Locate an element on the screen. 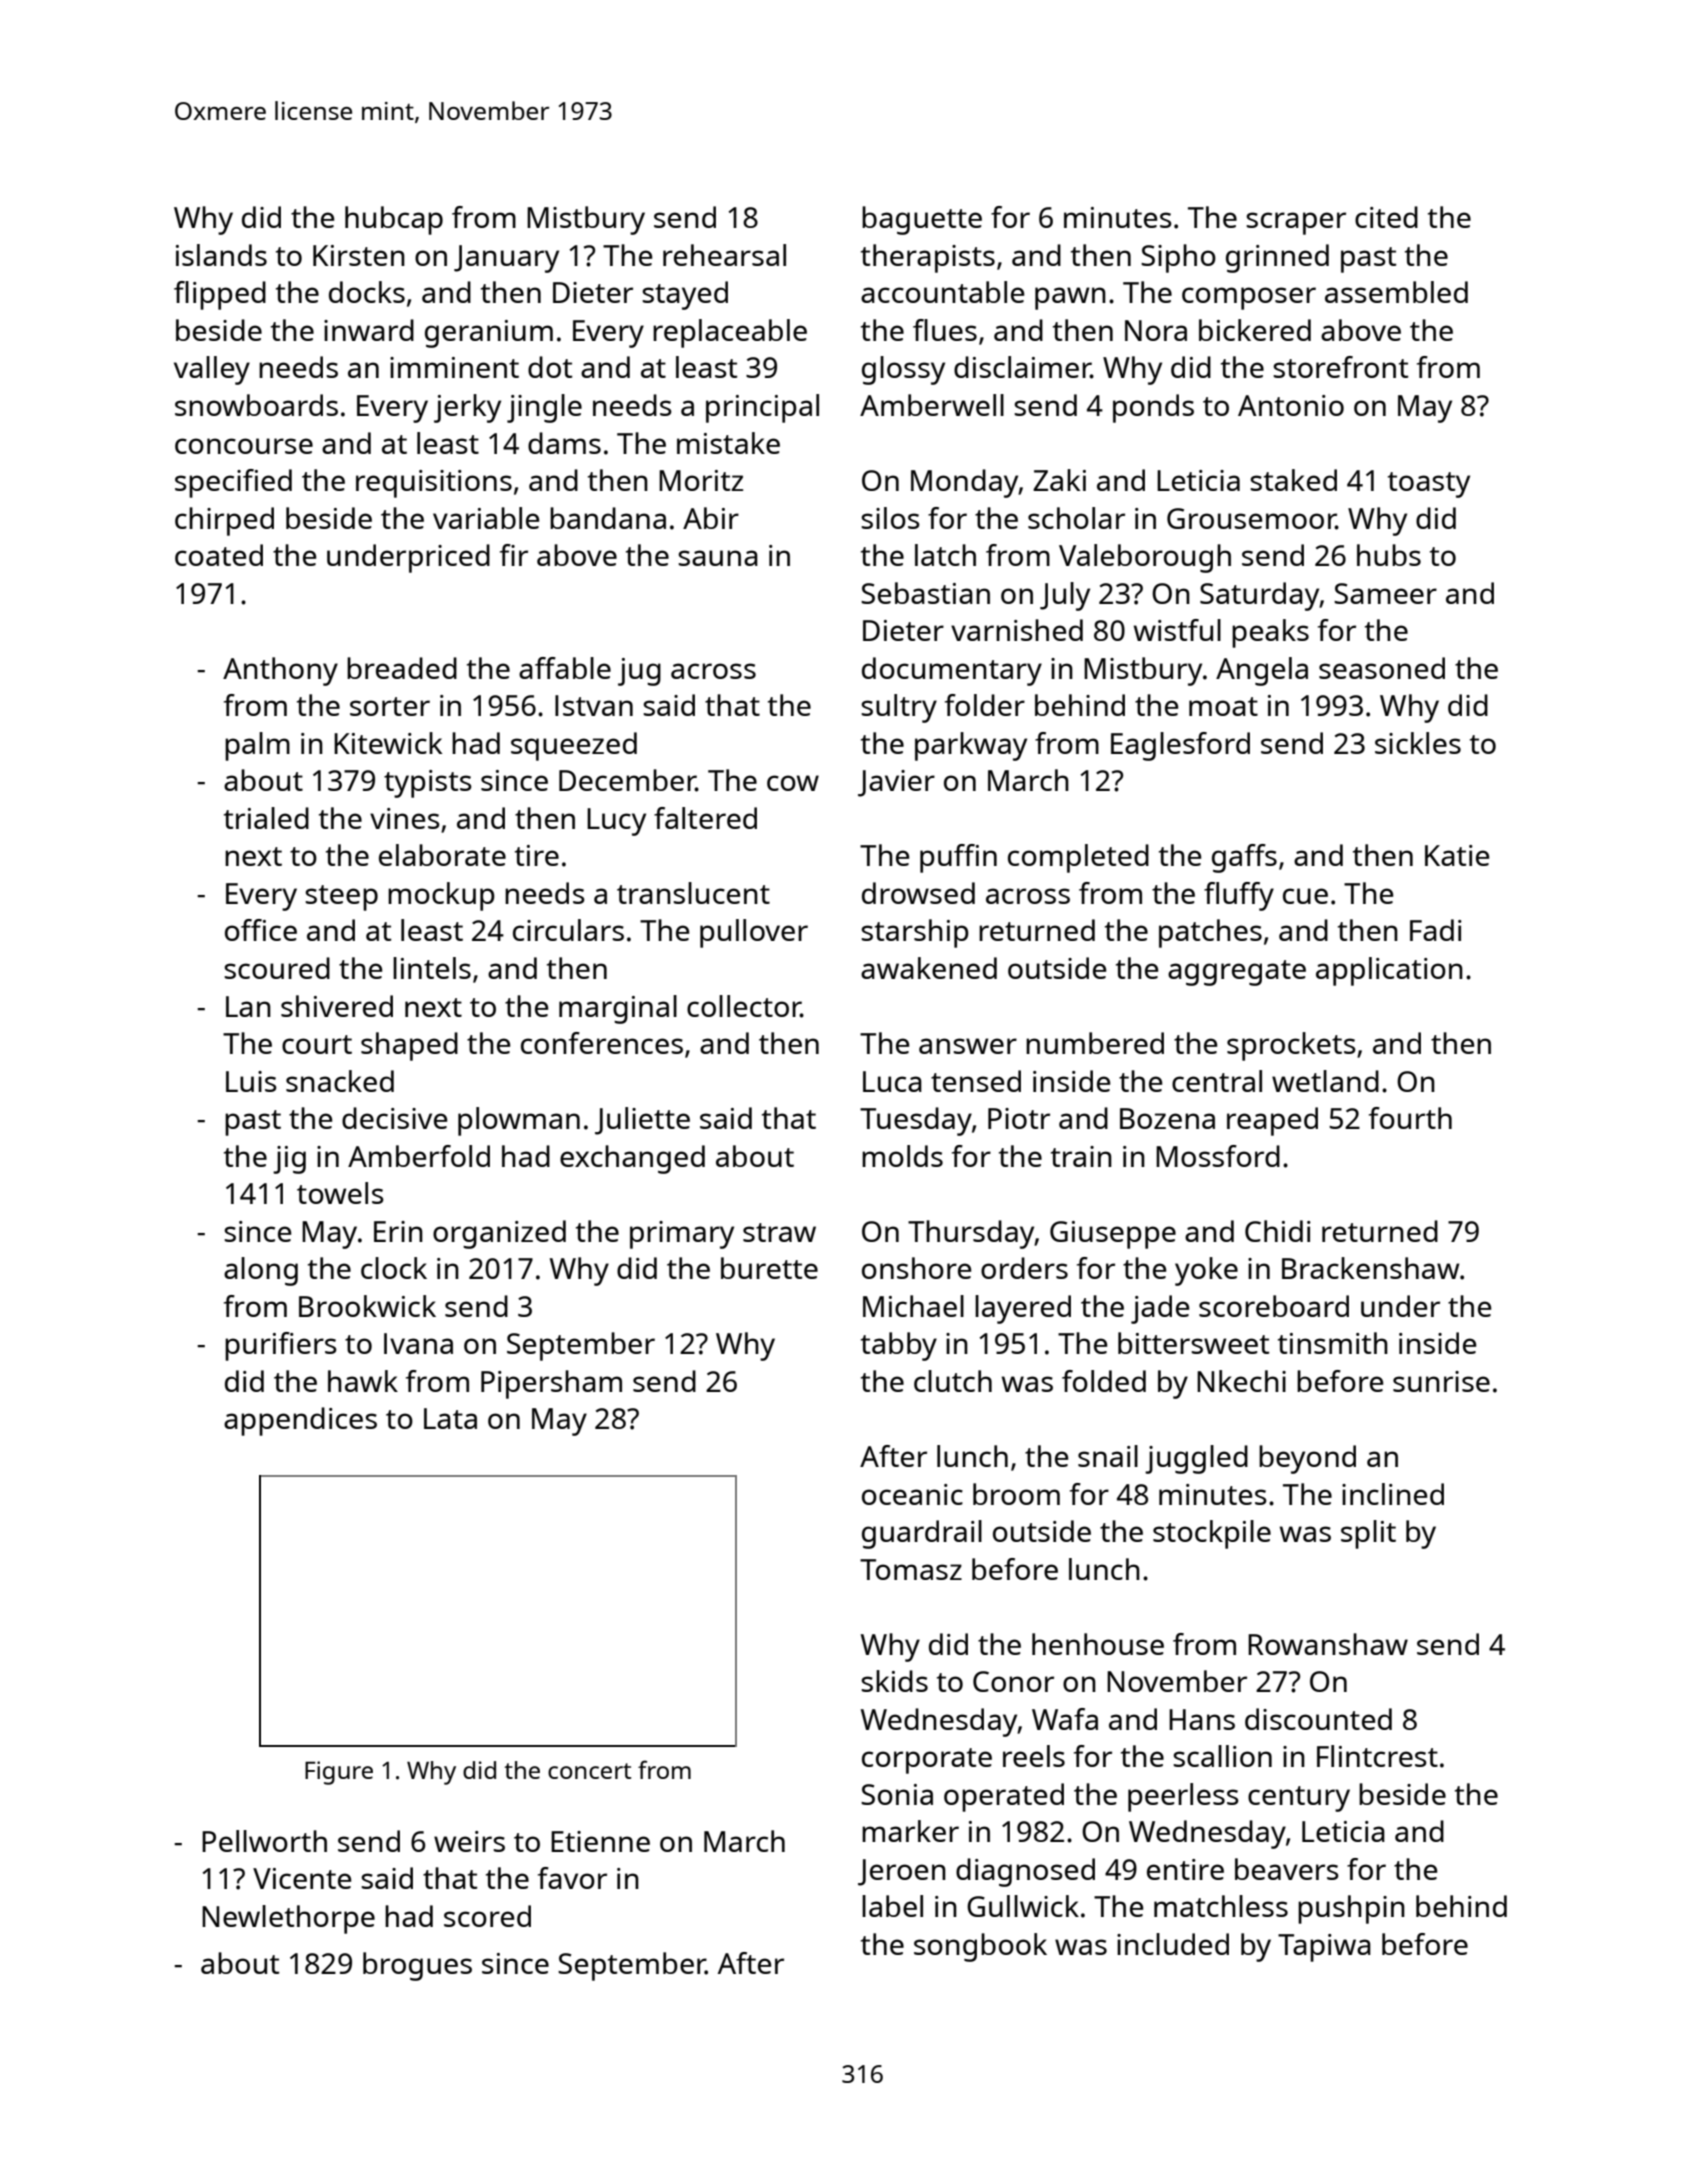  molds is located at coordinates (902, 1156).
